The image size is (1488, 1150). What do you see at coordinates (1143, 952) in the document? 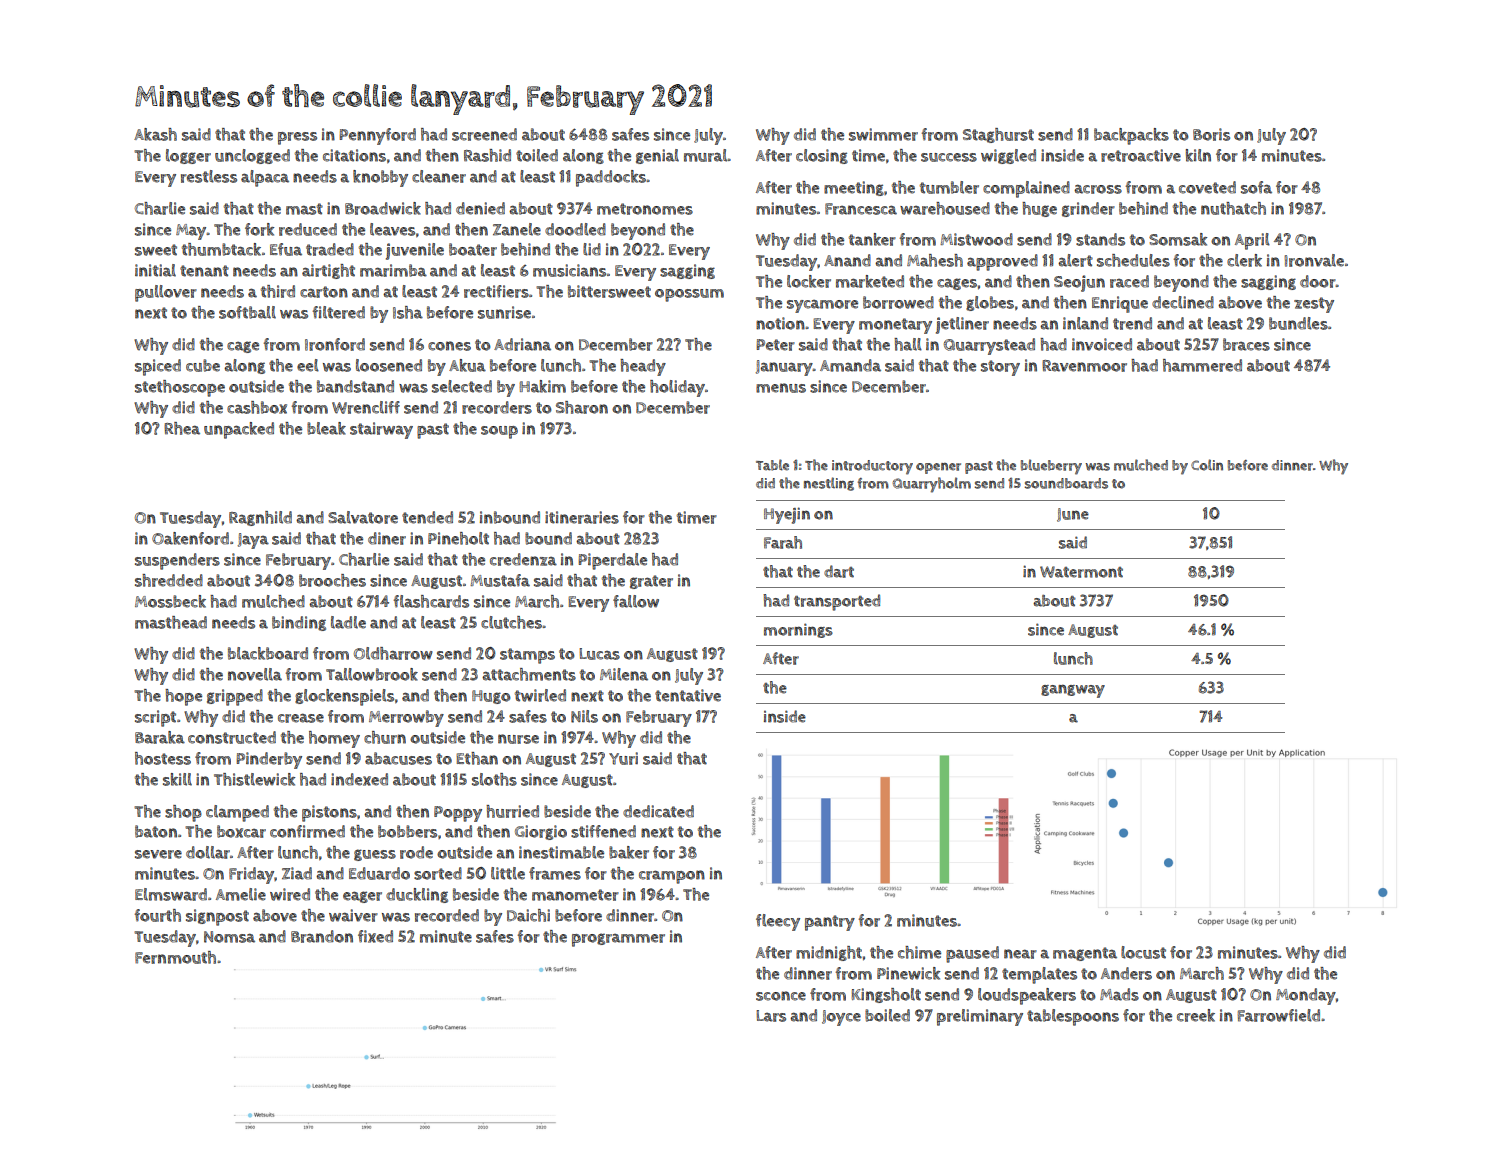
I see `locust` at bounding box center [1143, 952].
